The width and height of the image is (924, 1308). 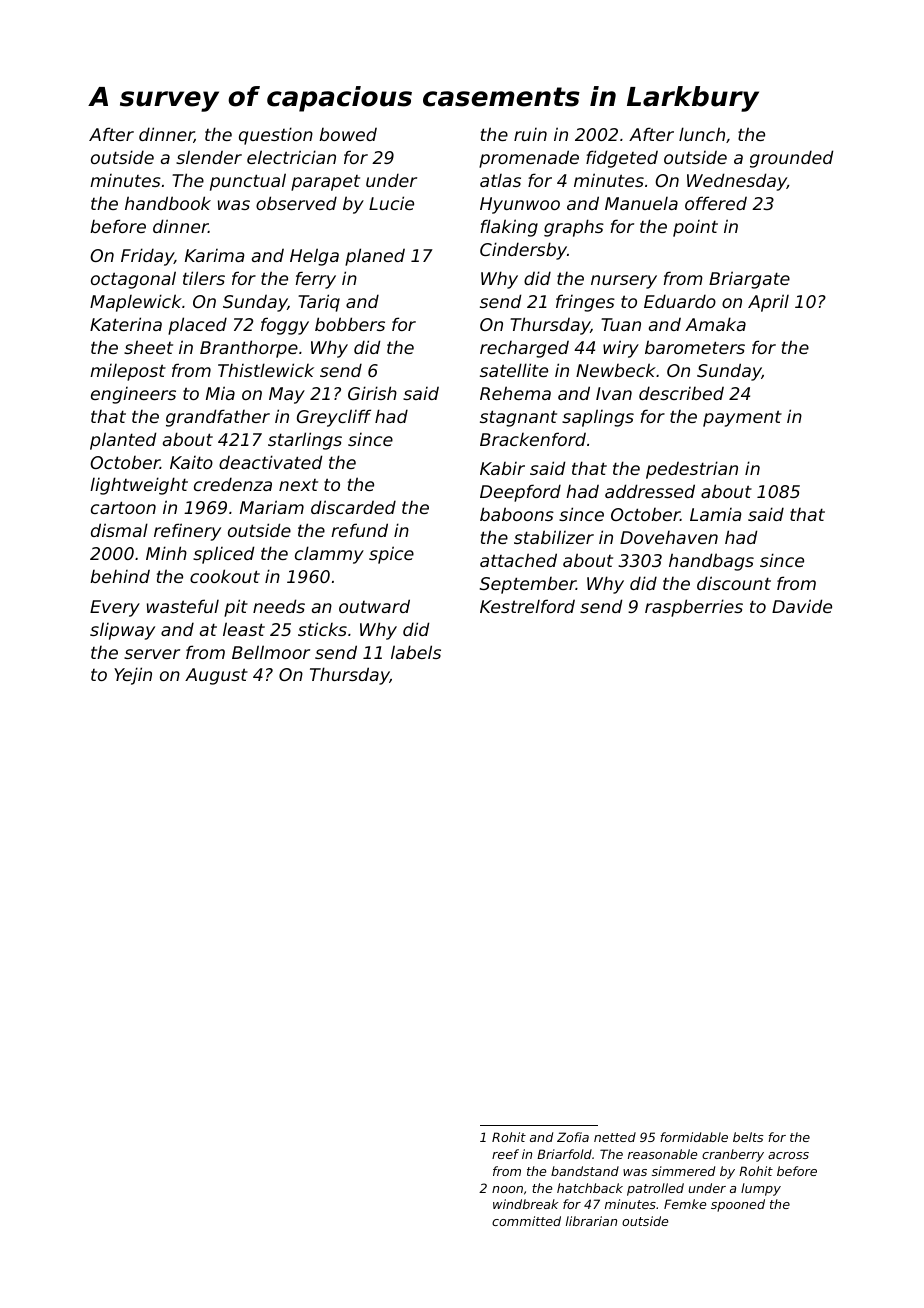 I want to click on question, so click(x=276, y=136).
